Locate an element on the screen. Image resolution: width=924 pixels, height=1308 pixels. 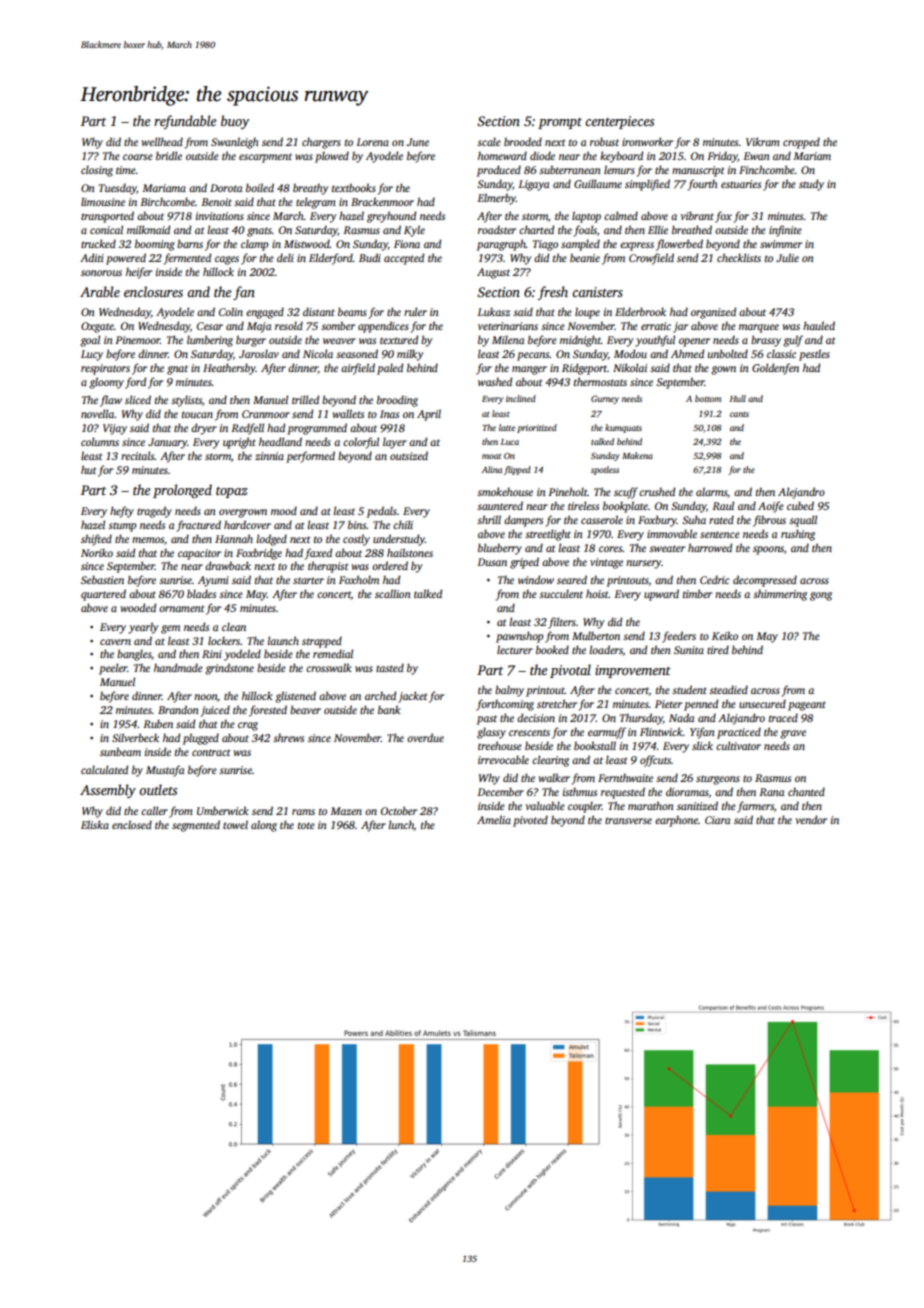
respirators is located at coordinates (105, 369).
